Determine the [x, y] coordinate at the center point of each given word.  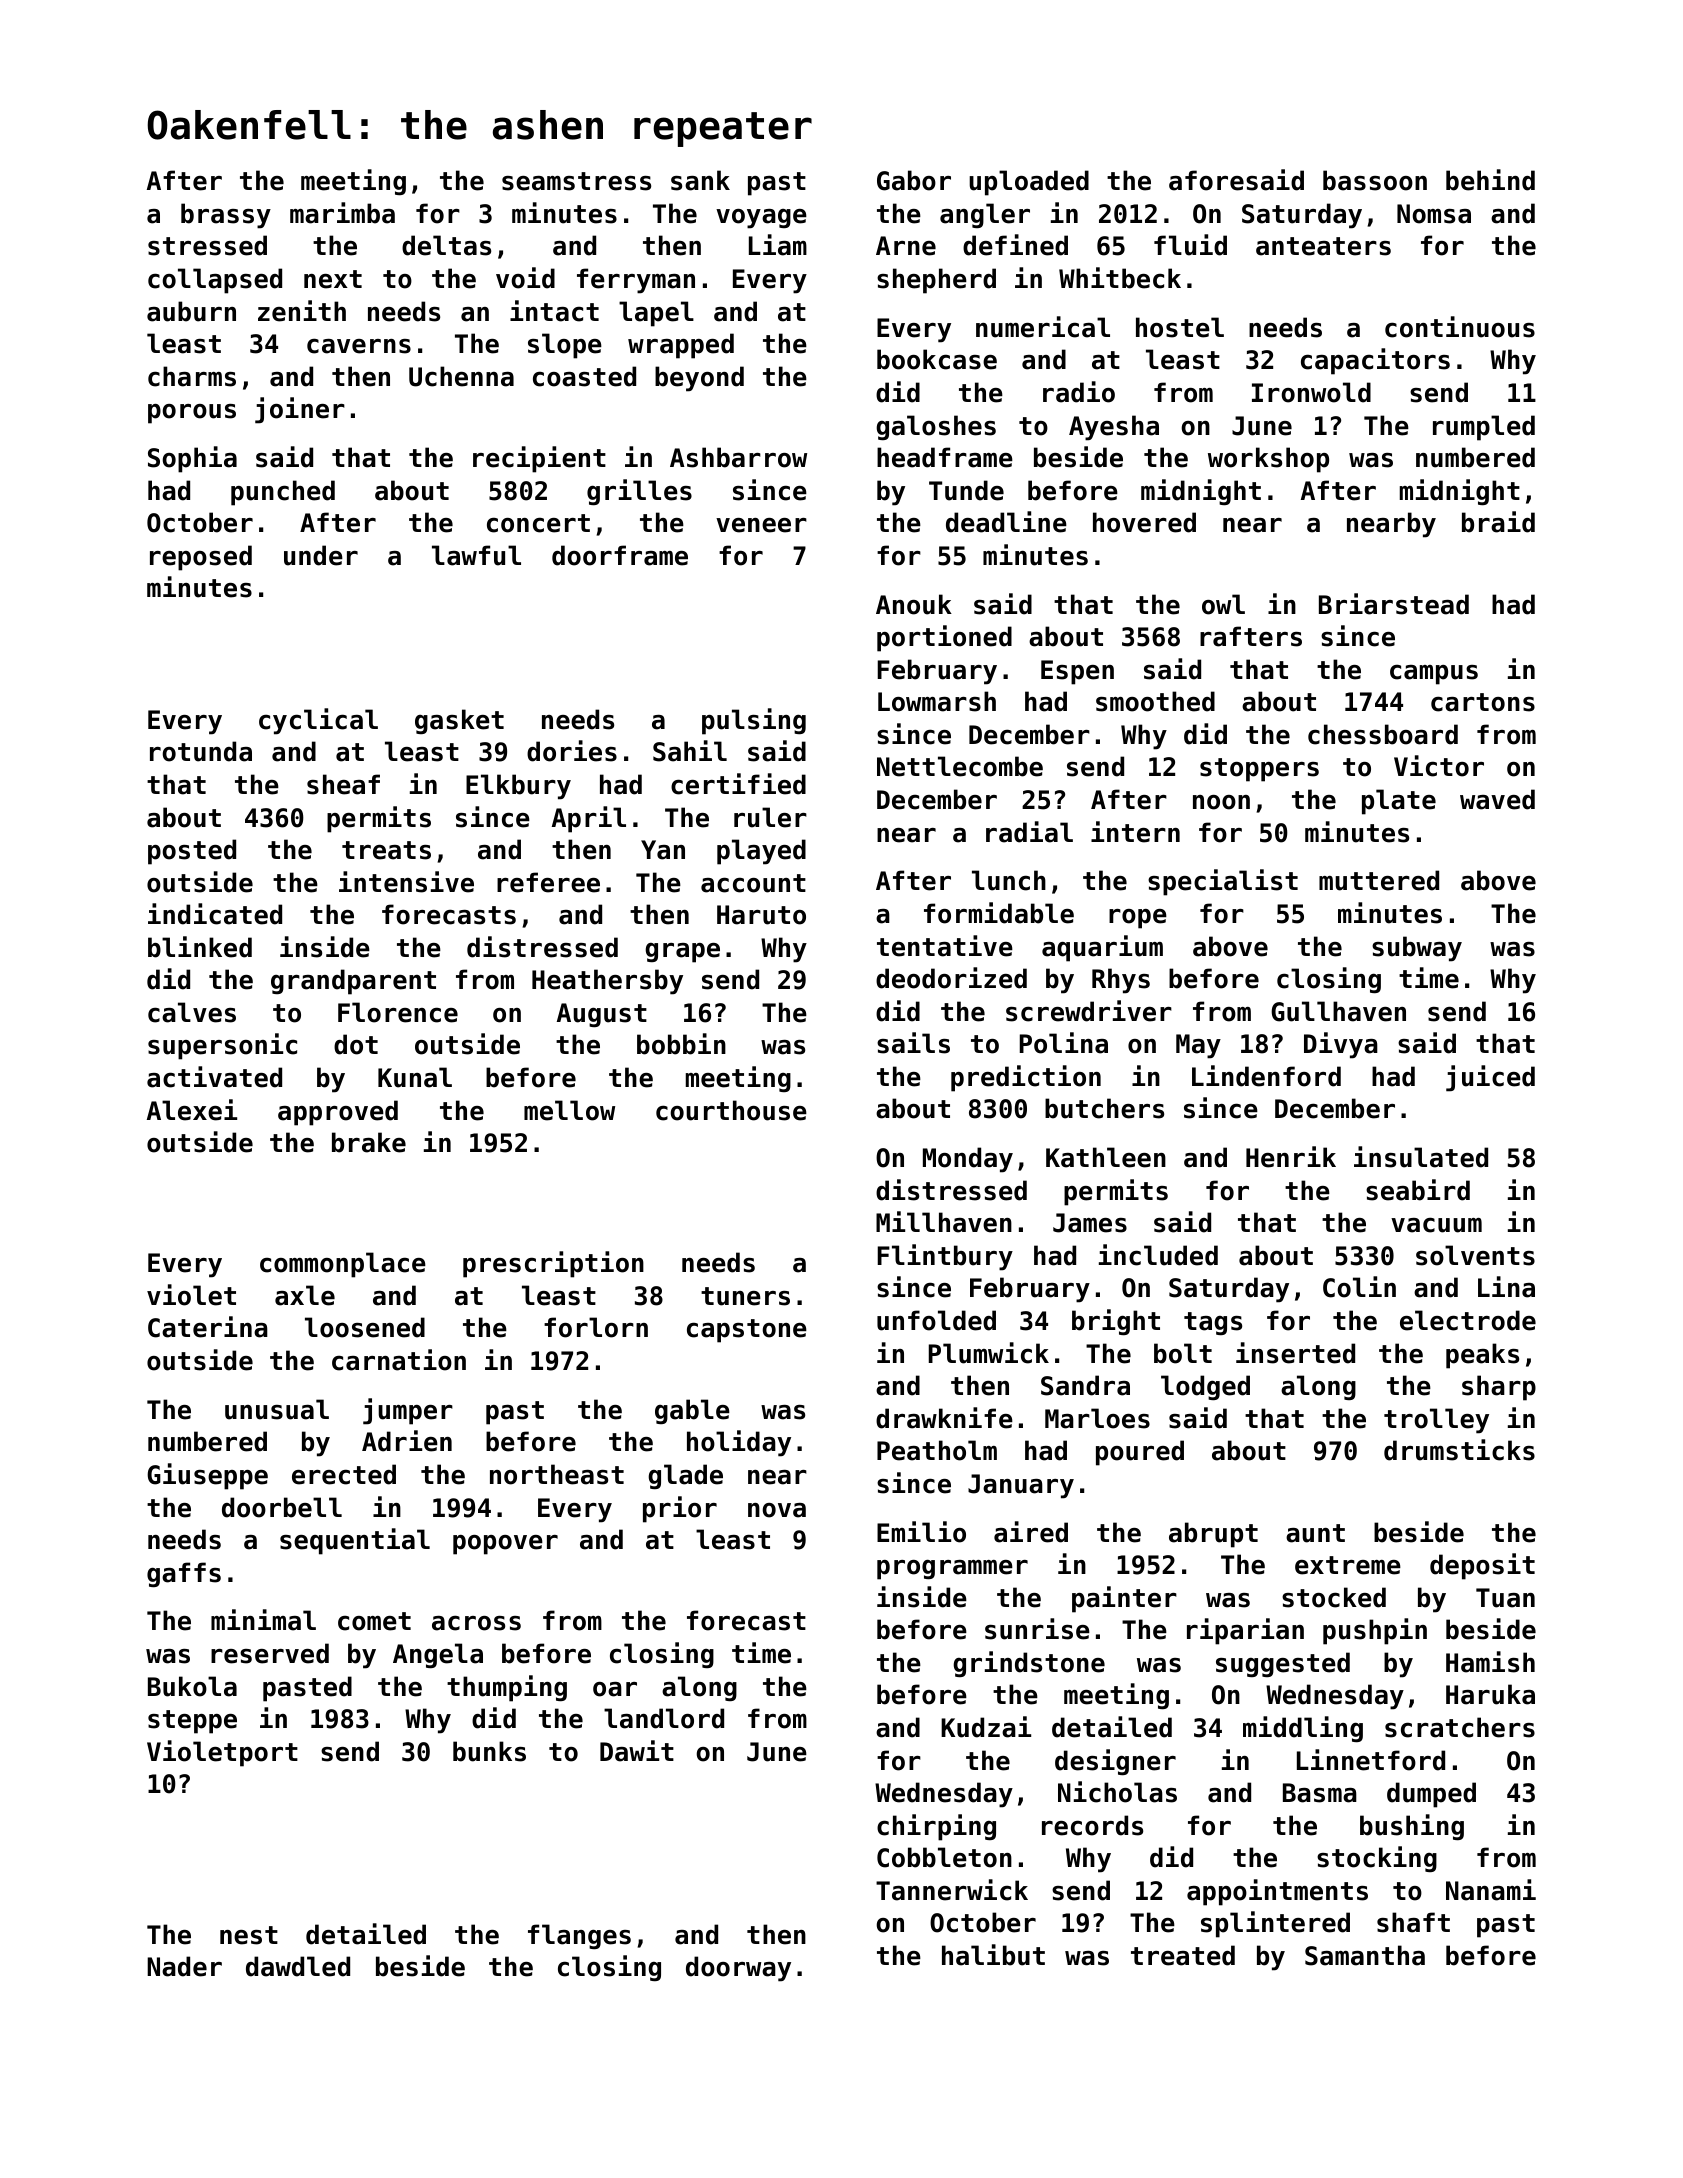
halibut [993, 1955]
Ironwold [1311, 392]
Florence [398, 1012]
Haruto [761, 915]
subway [1417, 949]
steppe [192, 1722]
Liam [778, 245]
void [525, 278]
